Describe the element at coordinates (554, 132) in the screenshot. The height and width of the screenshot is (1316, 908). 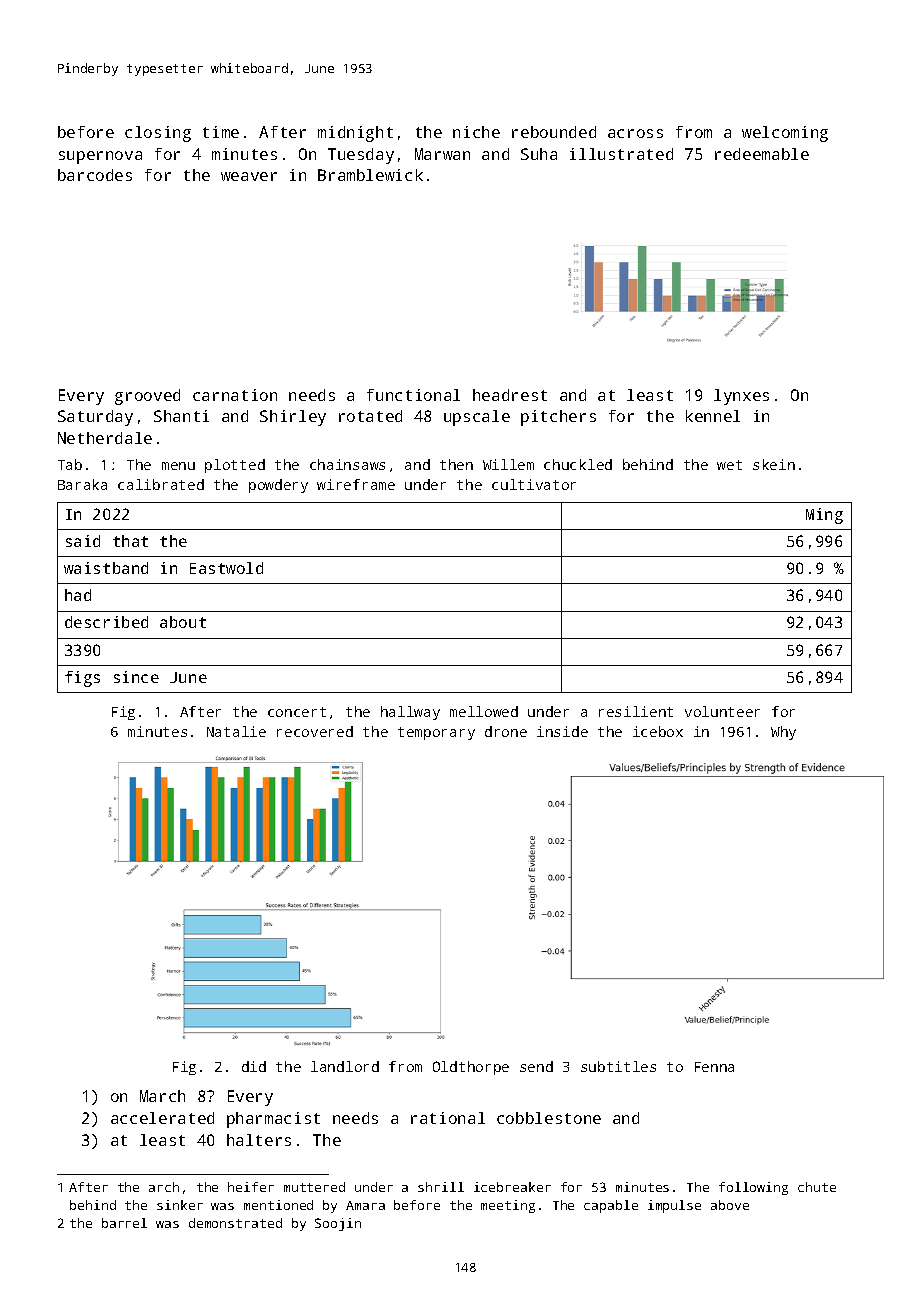
I see `rebounded` at that location.
